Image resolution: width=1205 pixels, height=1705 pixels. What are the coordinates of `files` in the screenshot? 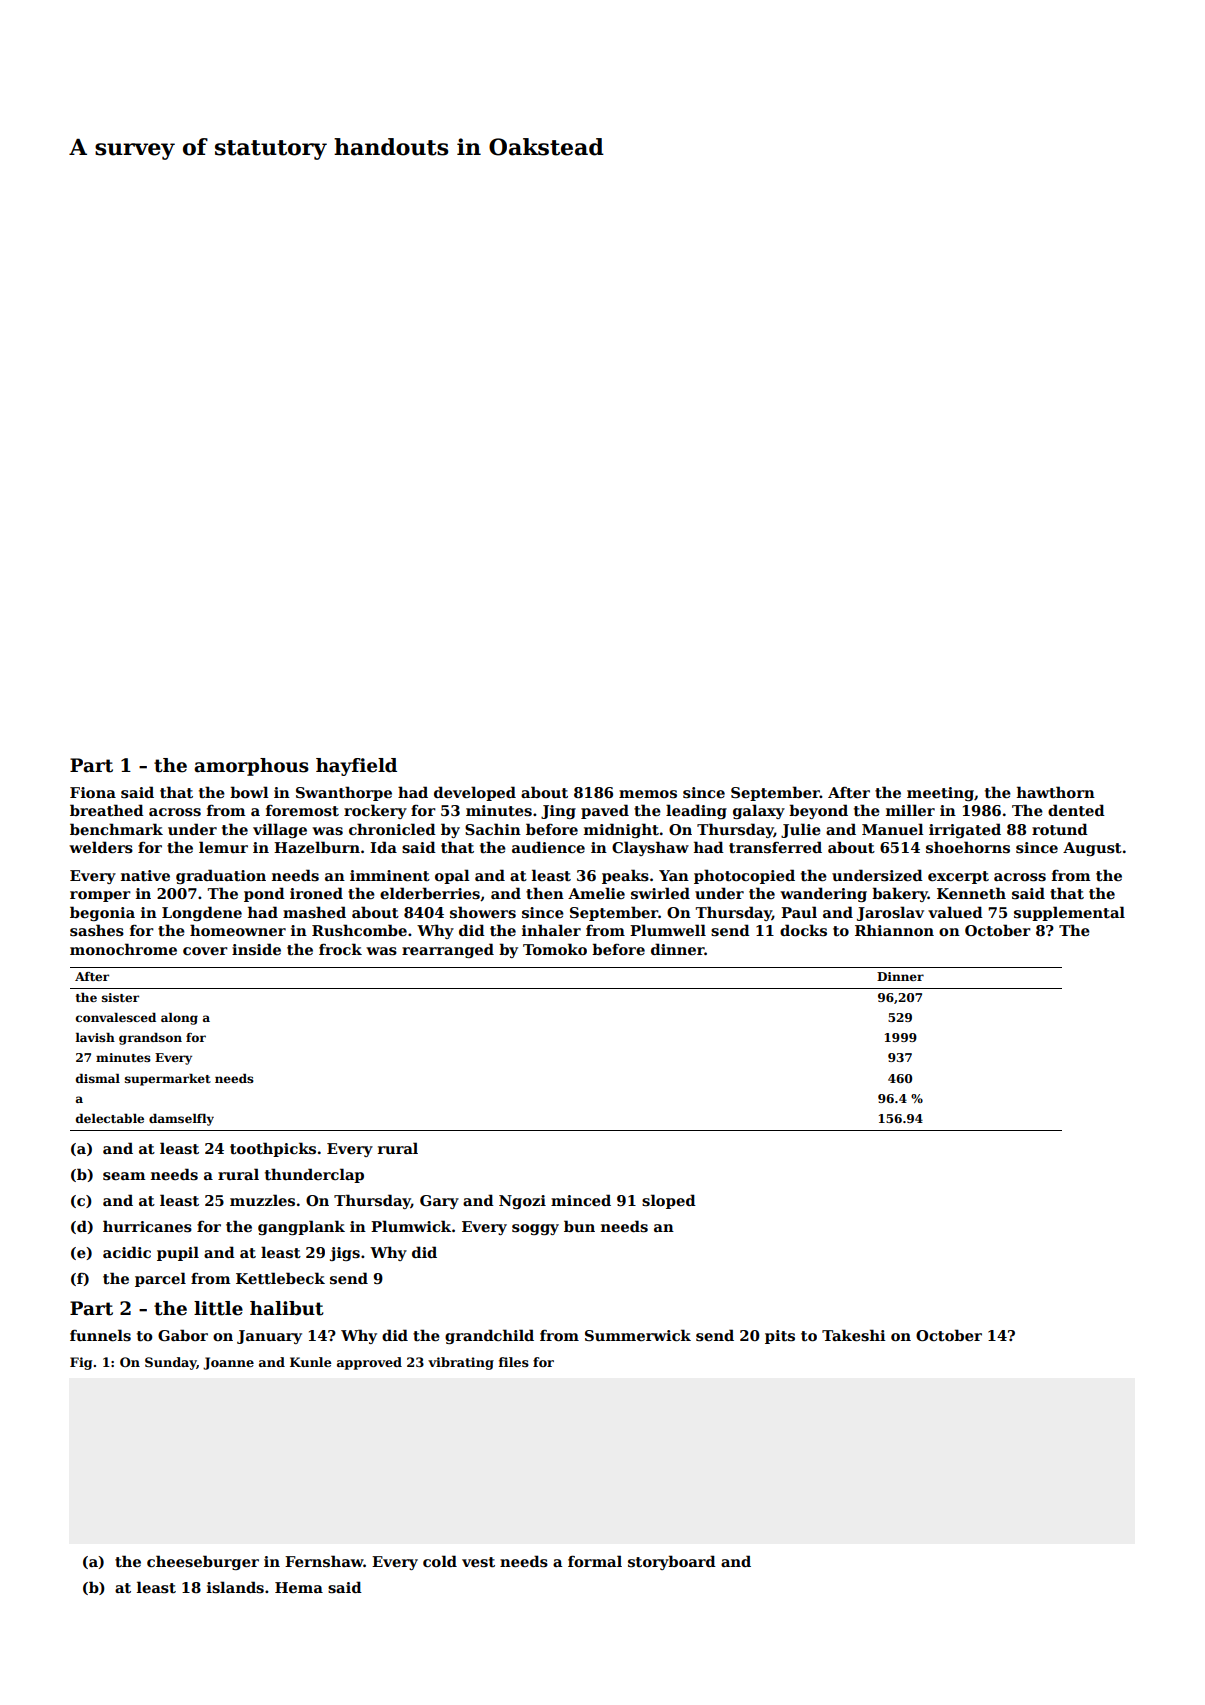 It's located at (514, 1362).
